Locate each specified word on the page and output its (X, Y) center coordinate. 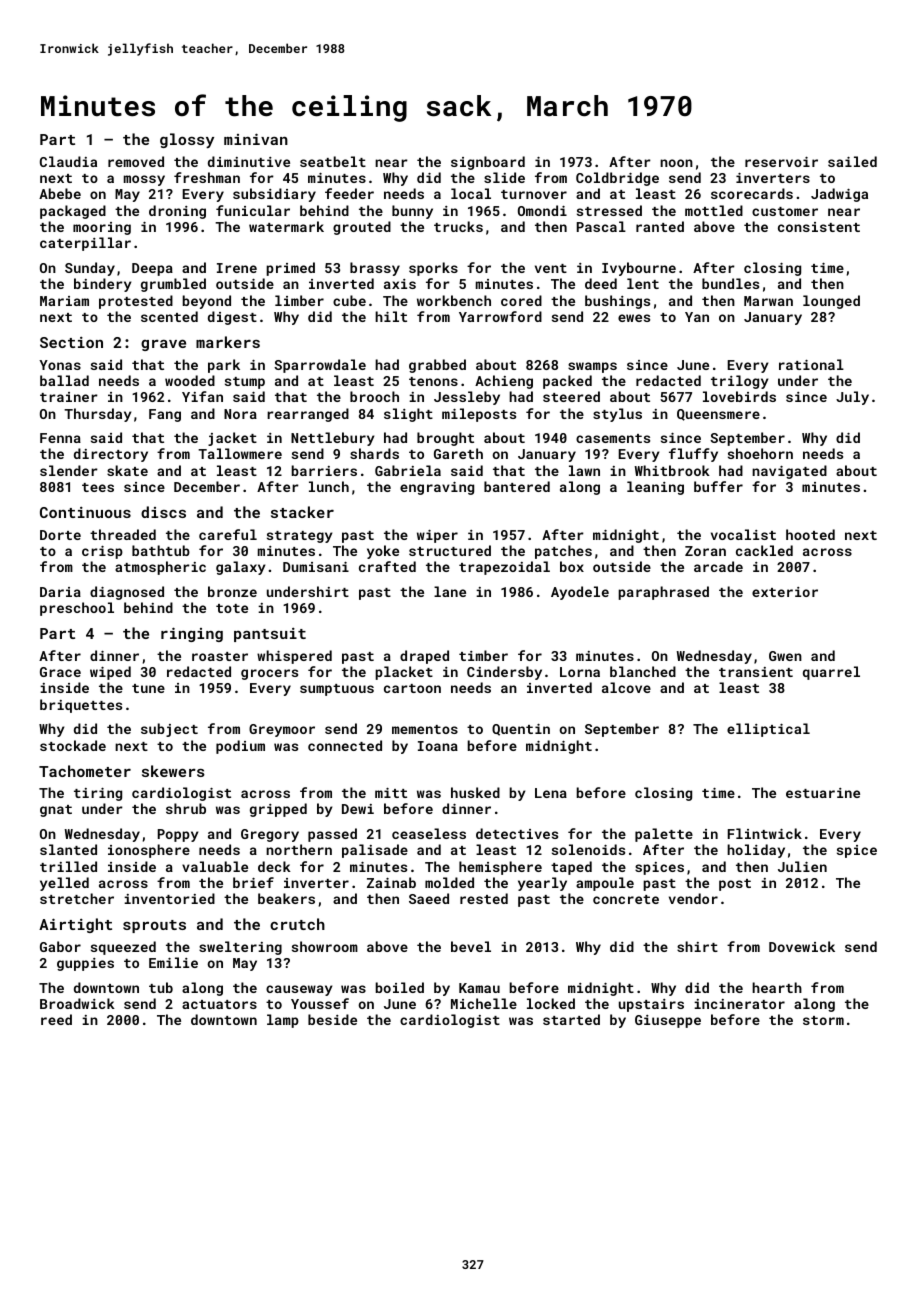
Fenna (60, 438)
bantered (517, 486)
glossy (187, 141)
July (852, 398)
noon (676, 163)
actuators (219, 1004)
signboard (488, 163)
